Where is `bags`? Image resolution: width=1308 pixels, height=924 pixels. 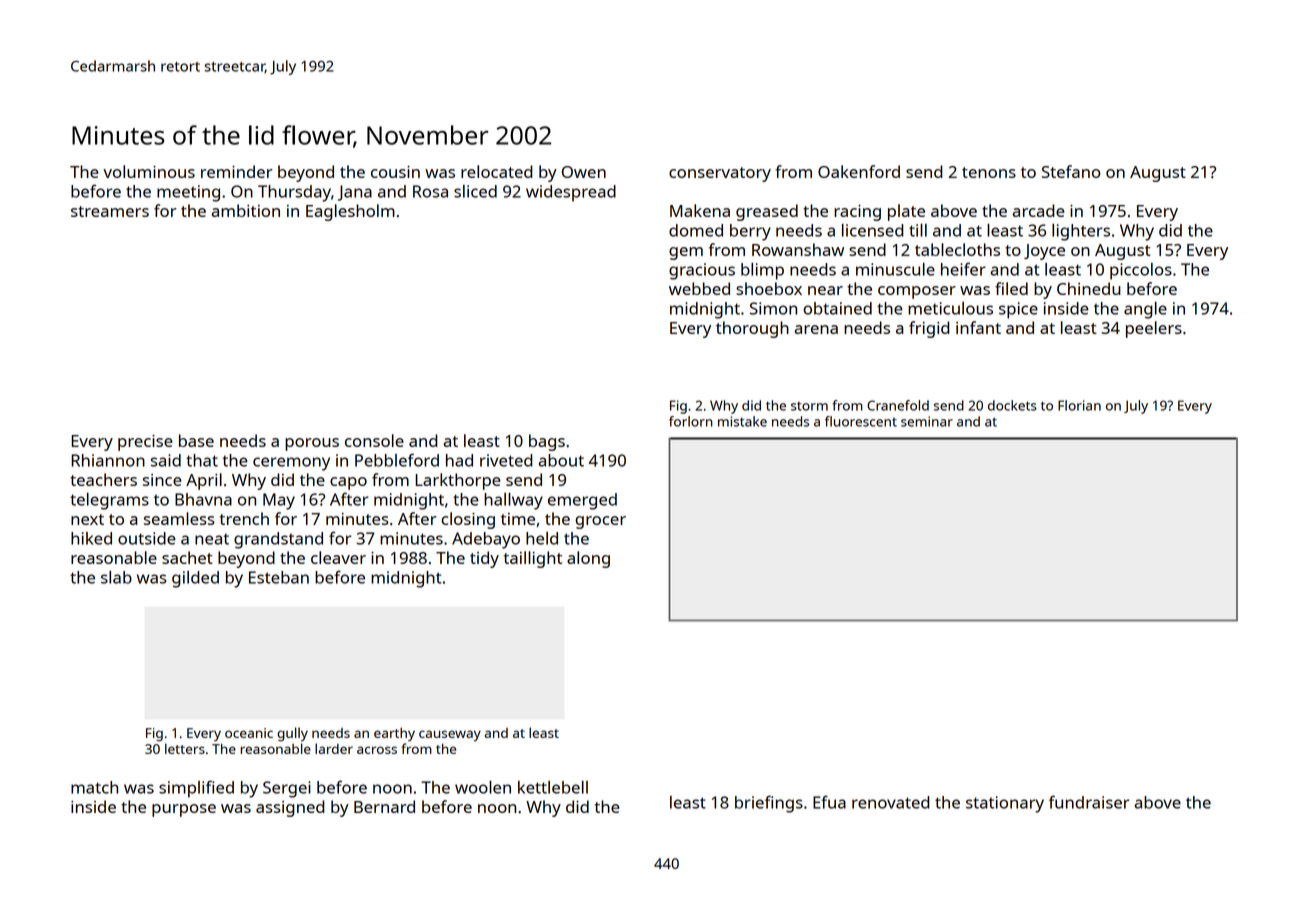 bags is located at coordinates (547, 442).
